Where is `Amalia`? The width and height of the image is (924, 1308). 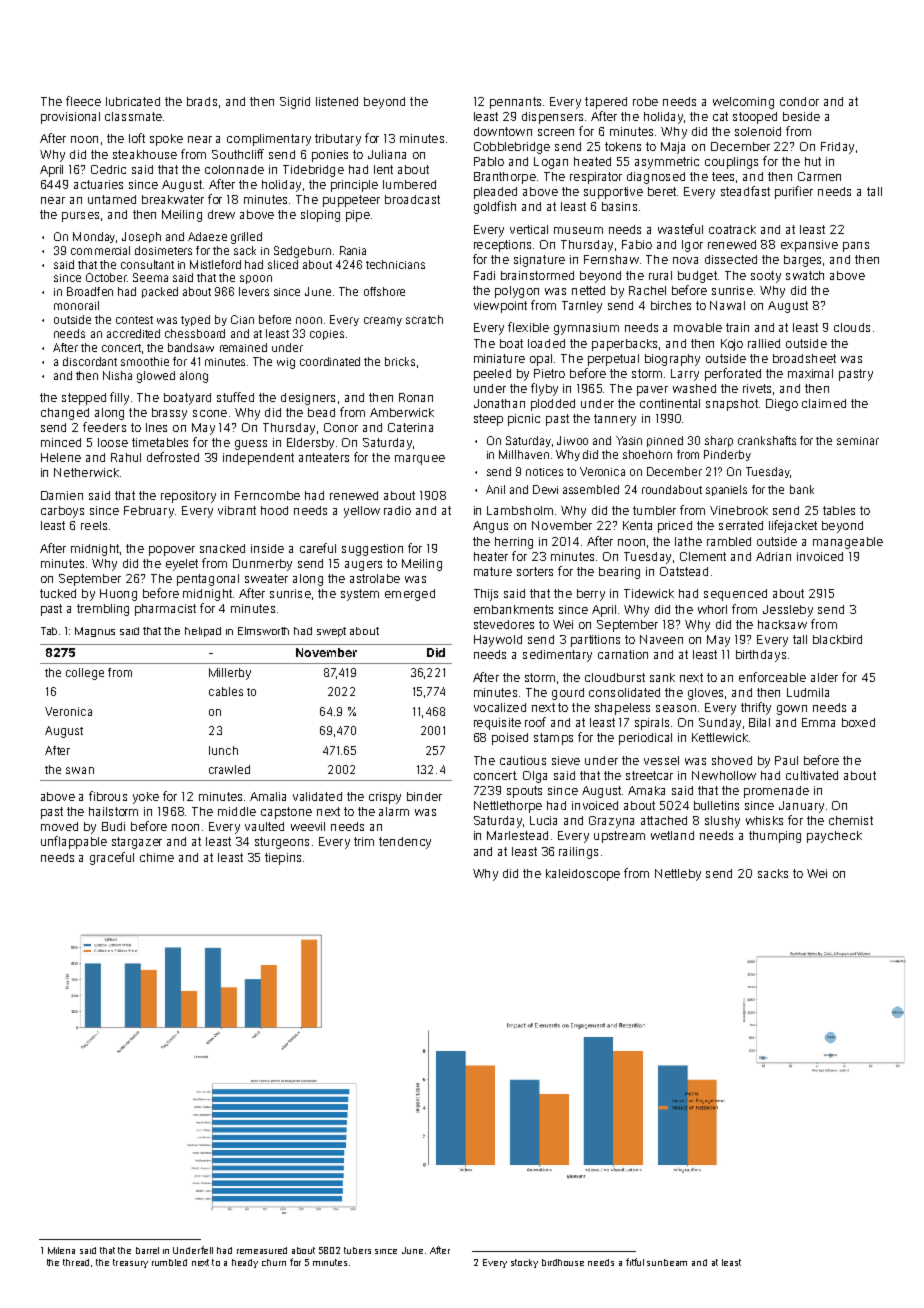 Amalia is located at coordinates (268, 796).
